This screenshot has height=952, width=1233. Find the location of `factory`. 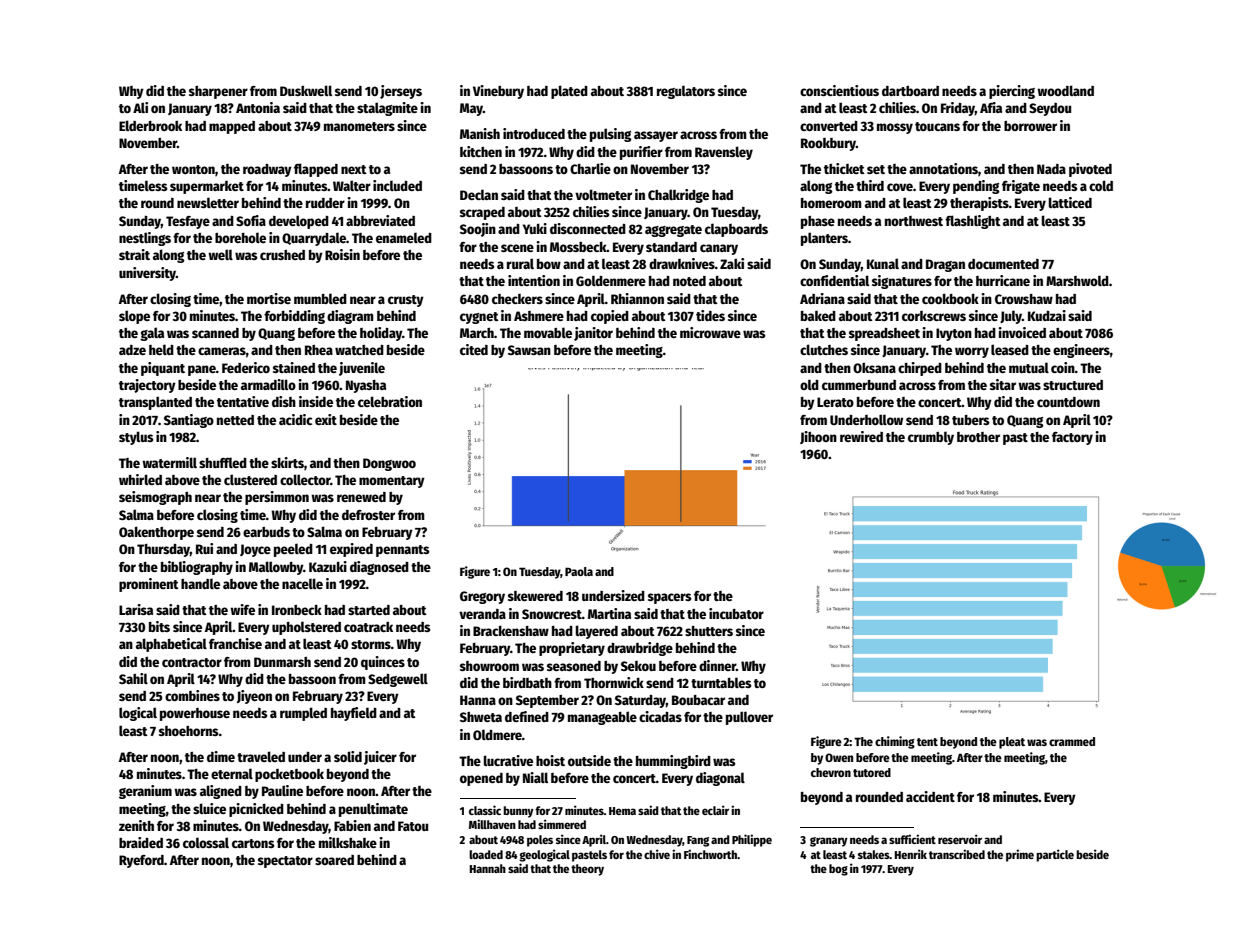

factory is located at coordinates (1072, 438).
